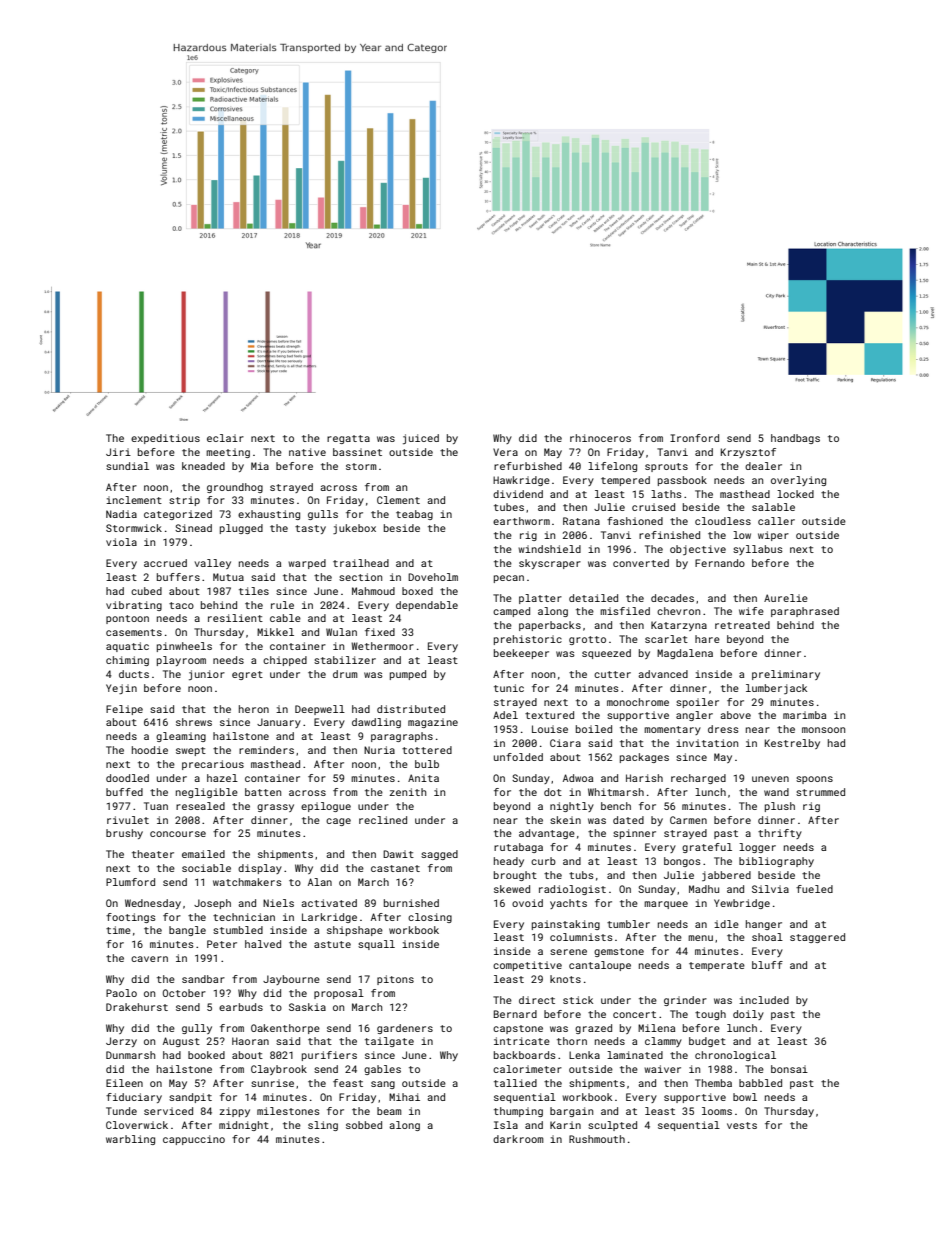  Describe the element at coordinates (795, 494) in the page. I see `locked` at that location.
